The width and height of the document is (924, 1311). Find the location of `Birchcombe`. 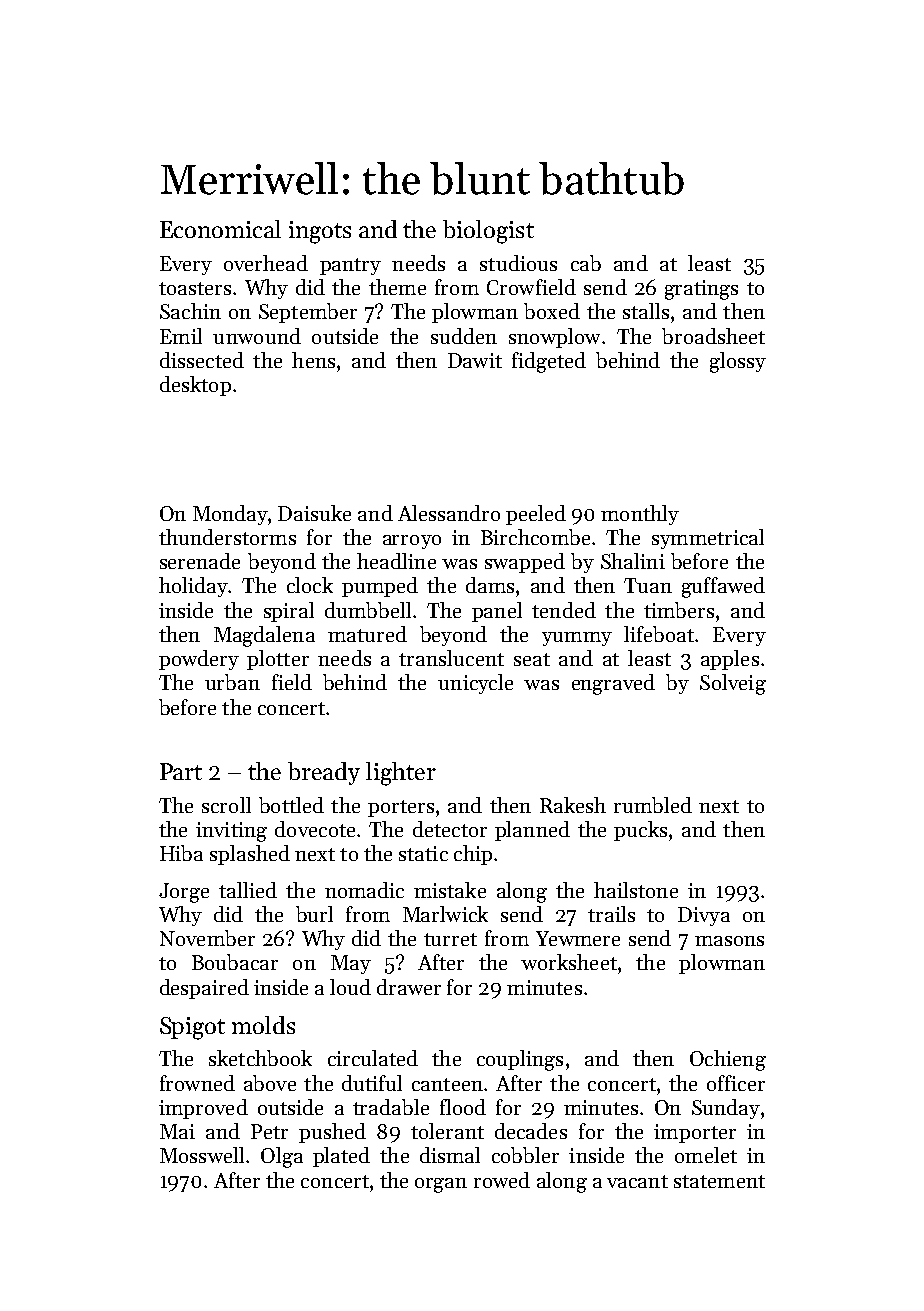

Birchcombe is located at coordinates (535, 537).
